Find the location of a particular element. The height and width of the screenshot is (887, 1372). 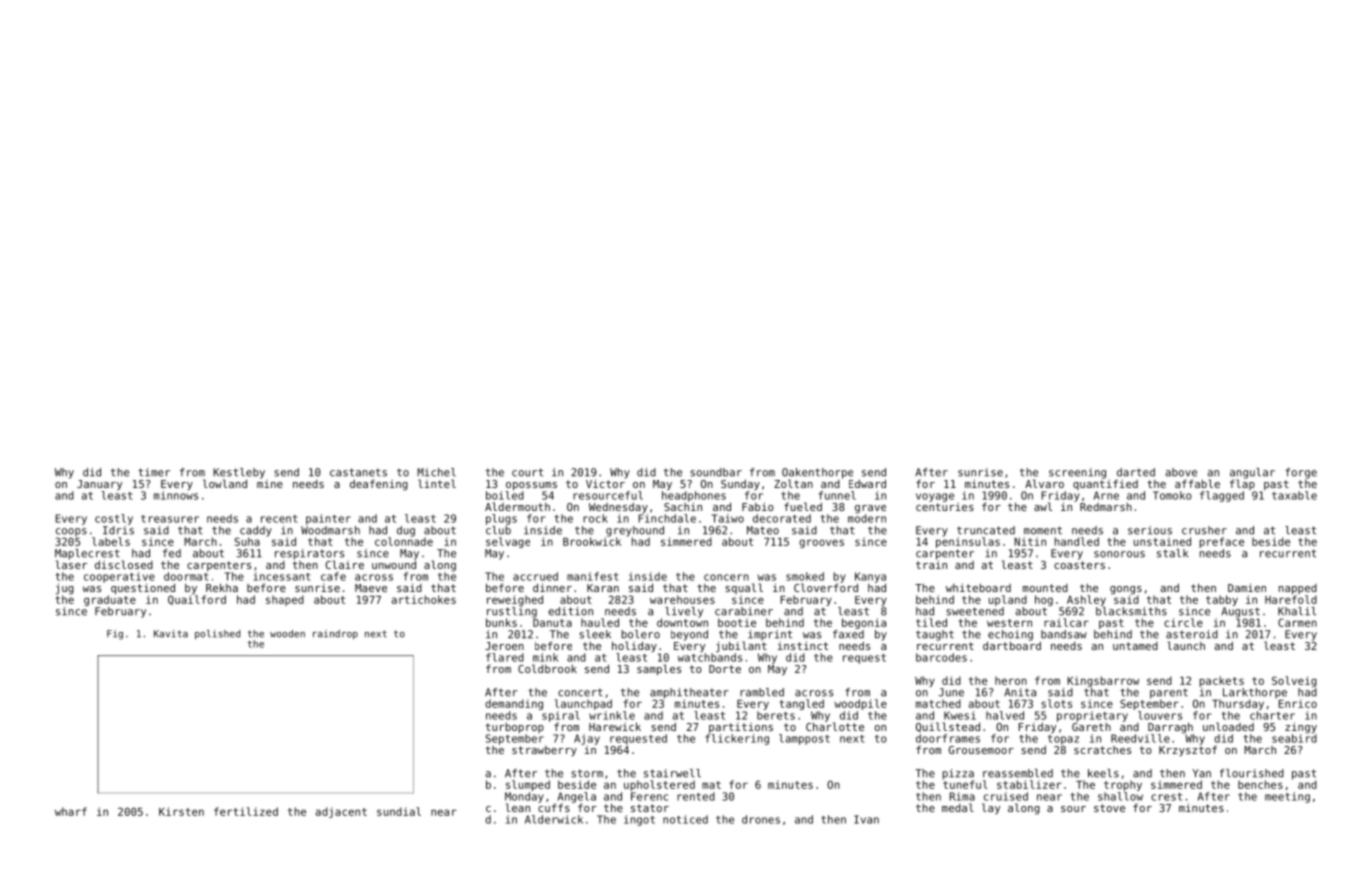

bandsaw is located at coordinates (1064, 634).
